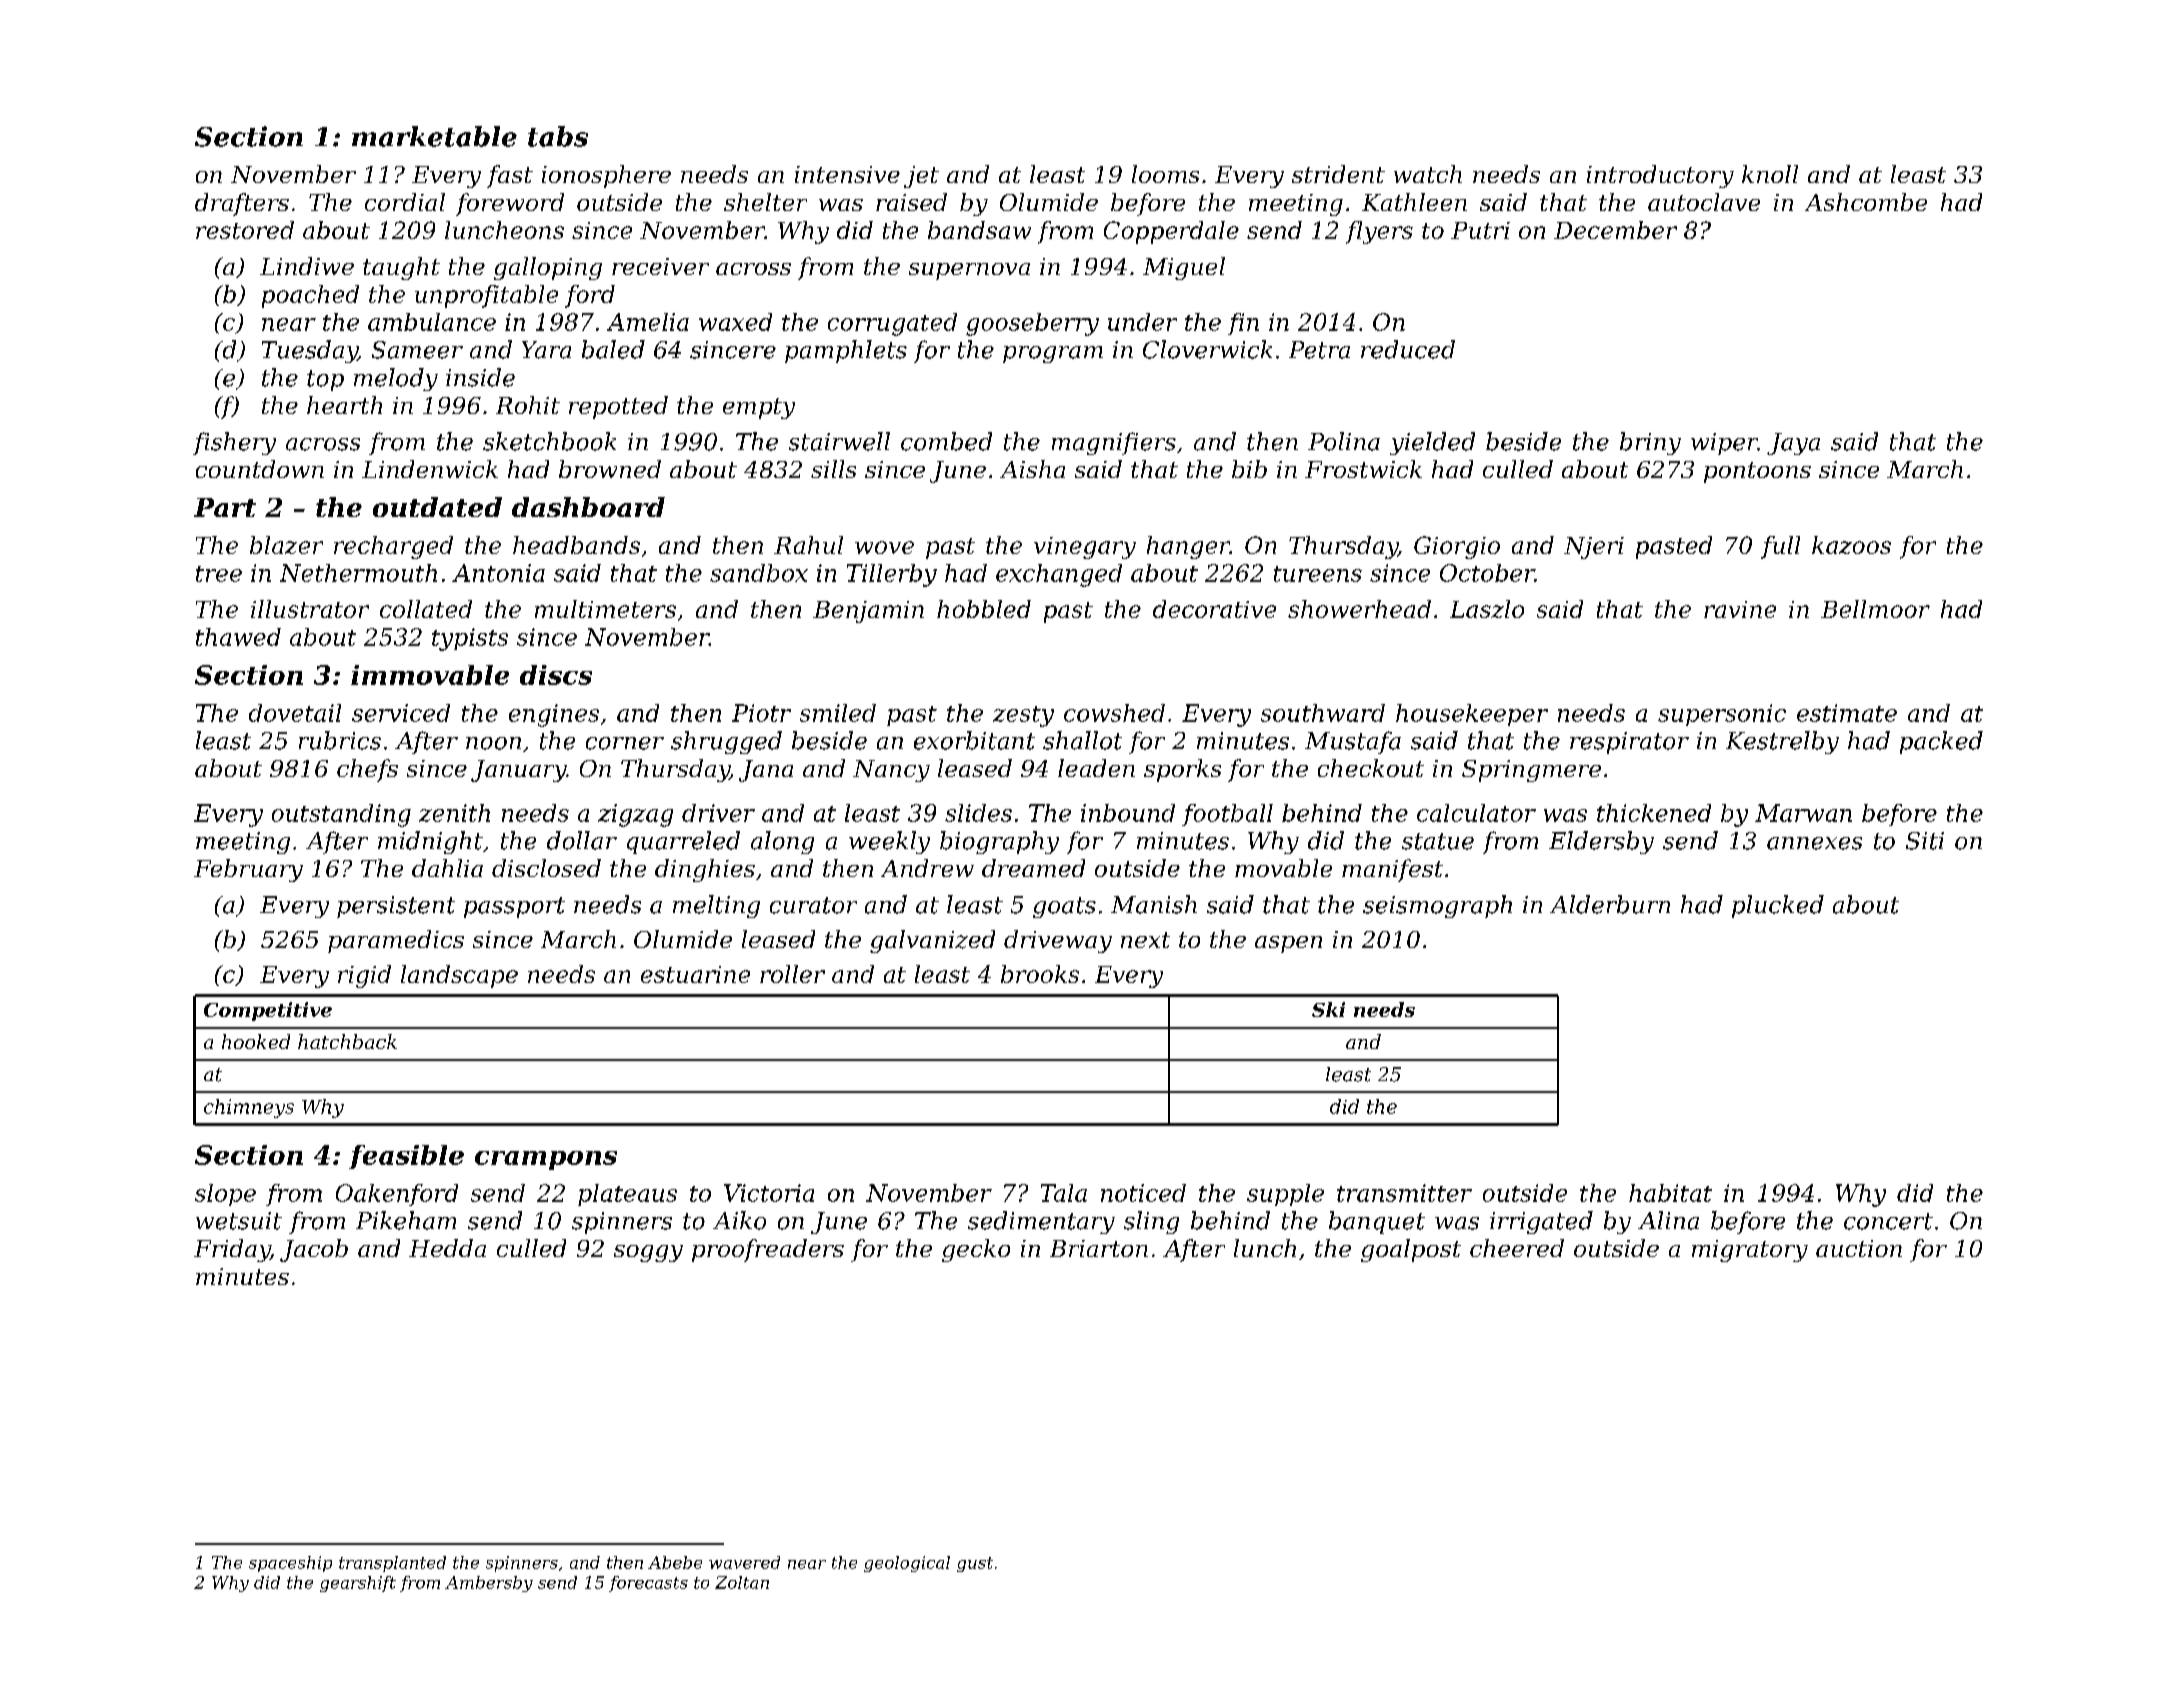  Describe the element at coordinates (946, 441) in the page. I see `combed` at that location.
